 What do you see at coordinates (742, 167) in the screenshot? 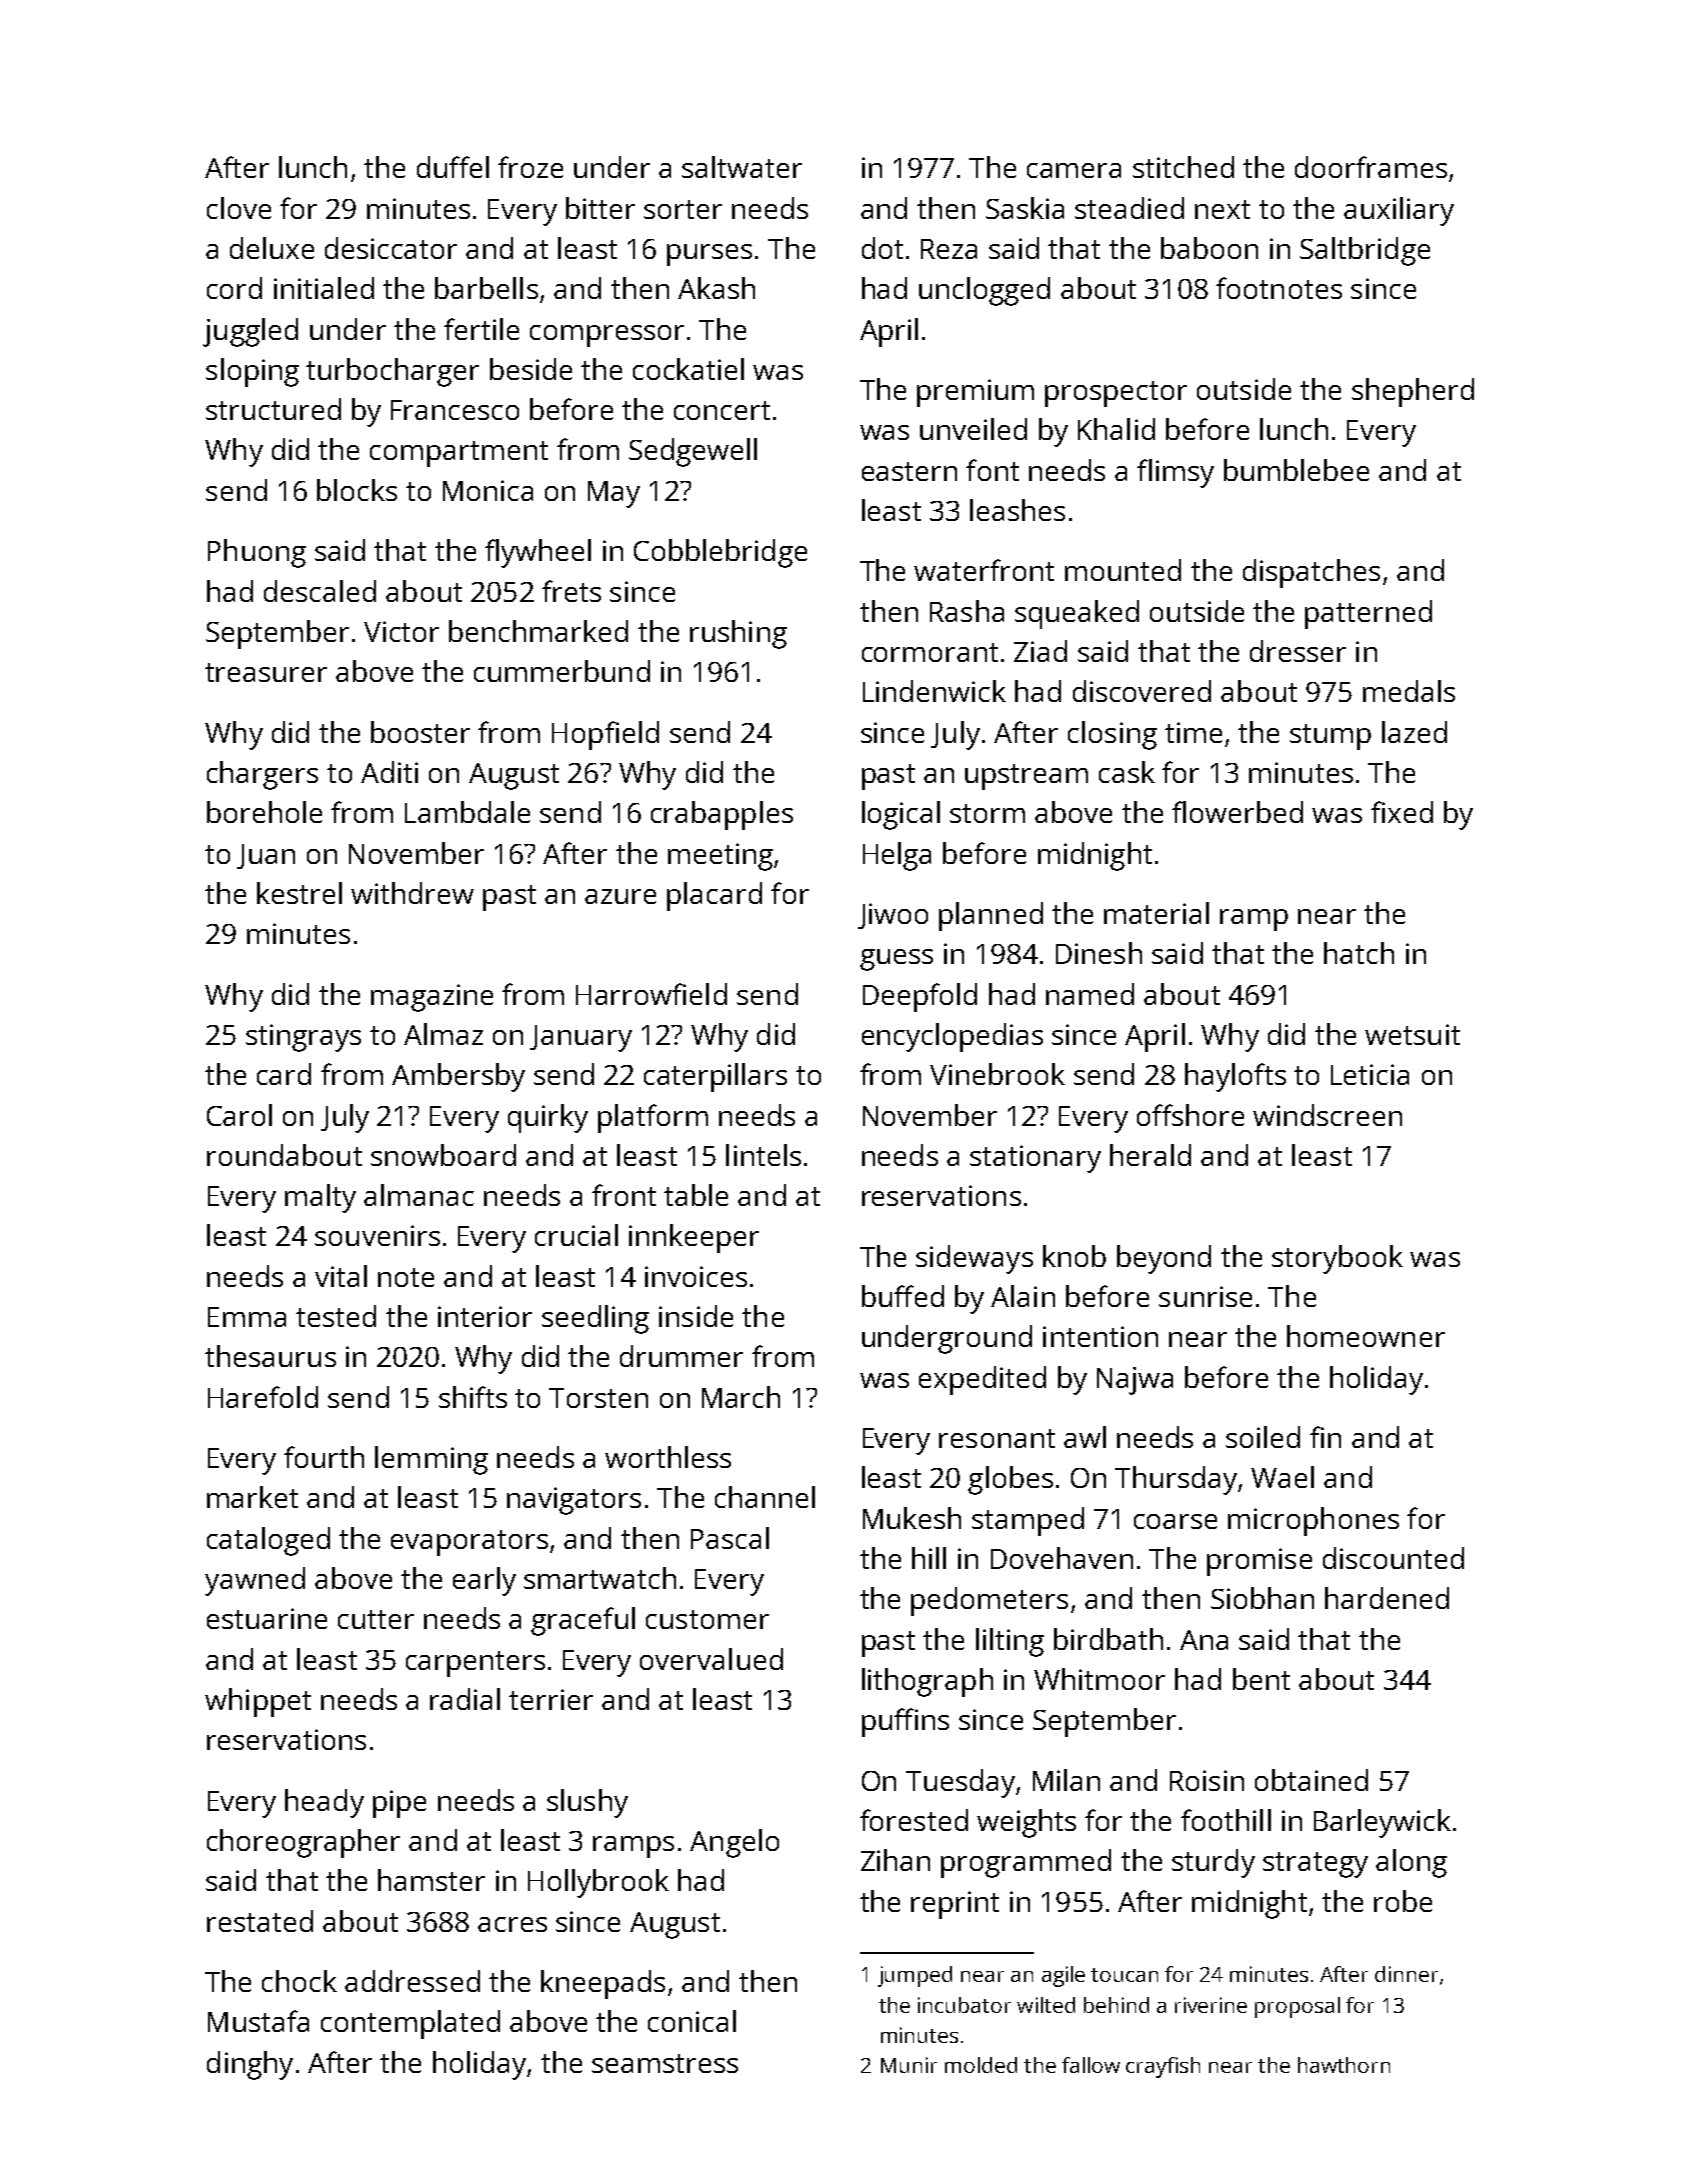
I see `saltwater` at bounding box center [742, 167].
